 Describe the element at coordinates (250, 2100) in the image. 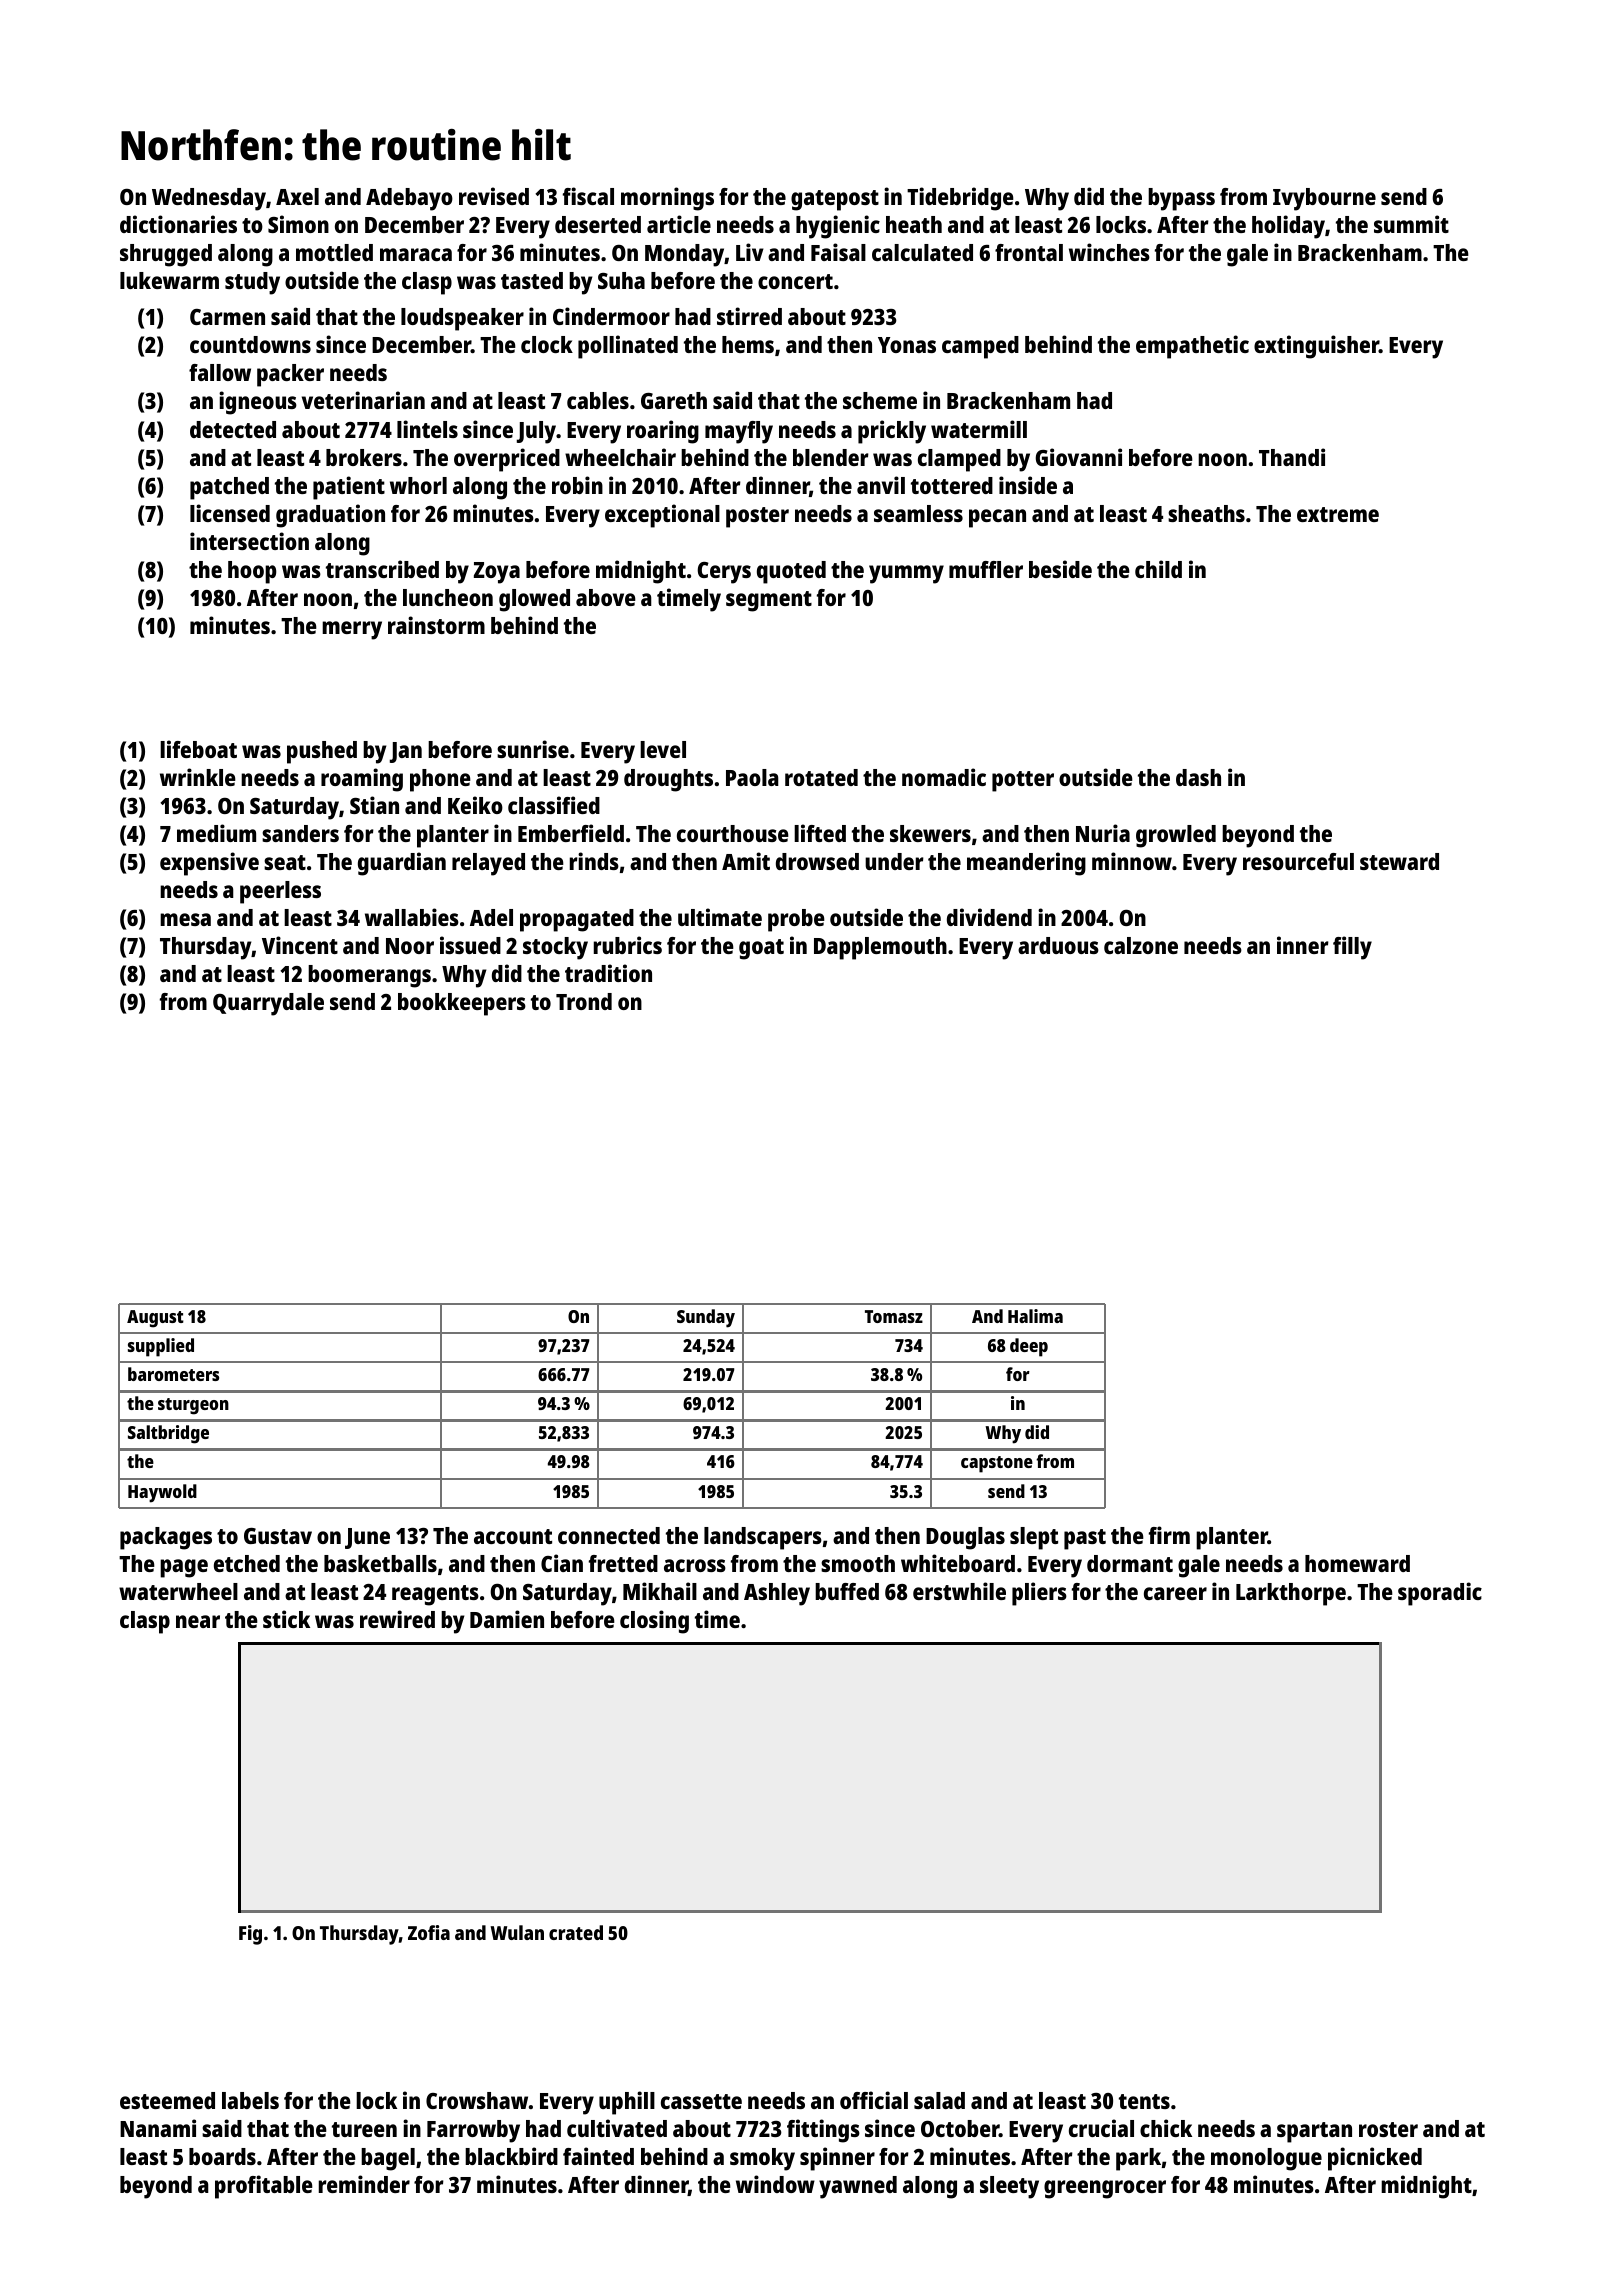

I see `labels` at that location.
